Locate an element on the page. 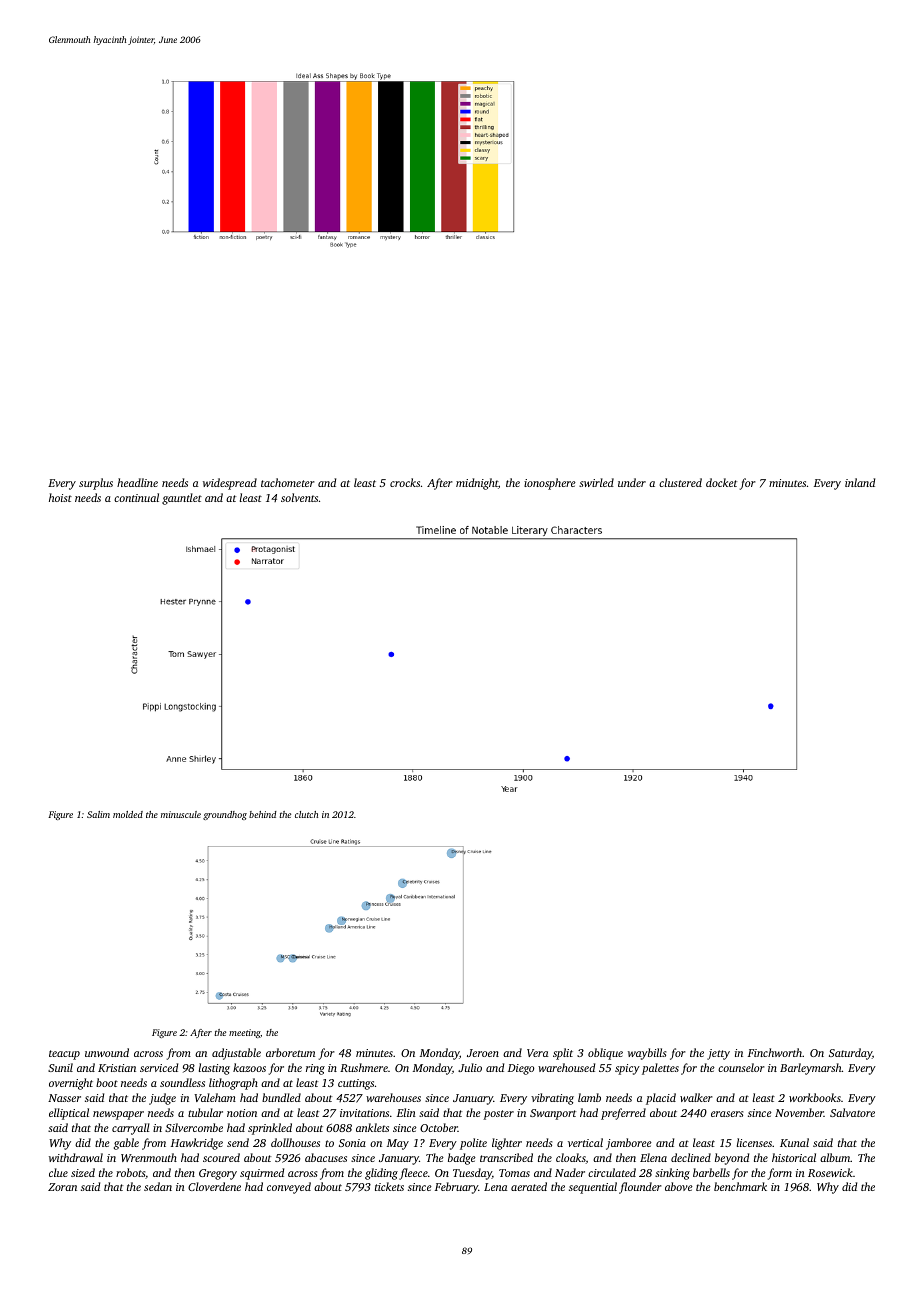  widespread is located at coordinates (230, 484).
